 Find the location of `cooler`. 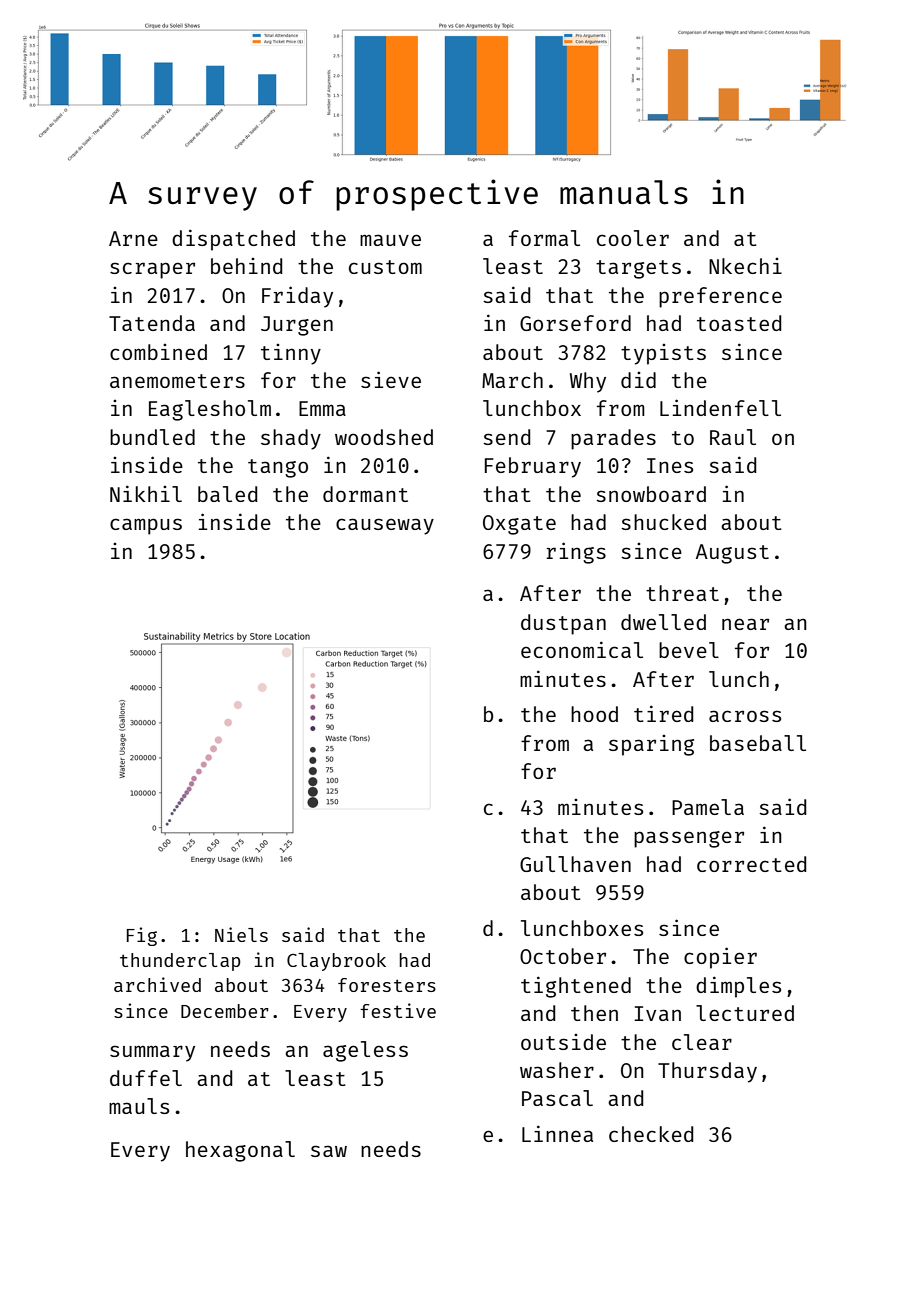

cooler is located at coordinates (633, 238).
